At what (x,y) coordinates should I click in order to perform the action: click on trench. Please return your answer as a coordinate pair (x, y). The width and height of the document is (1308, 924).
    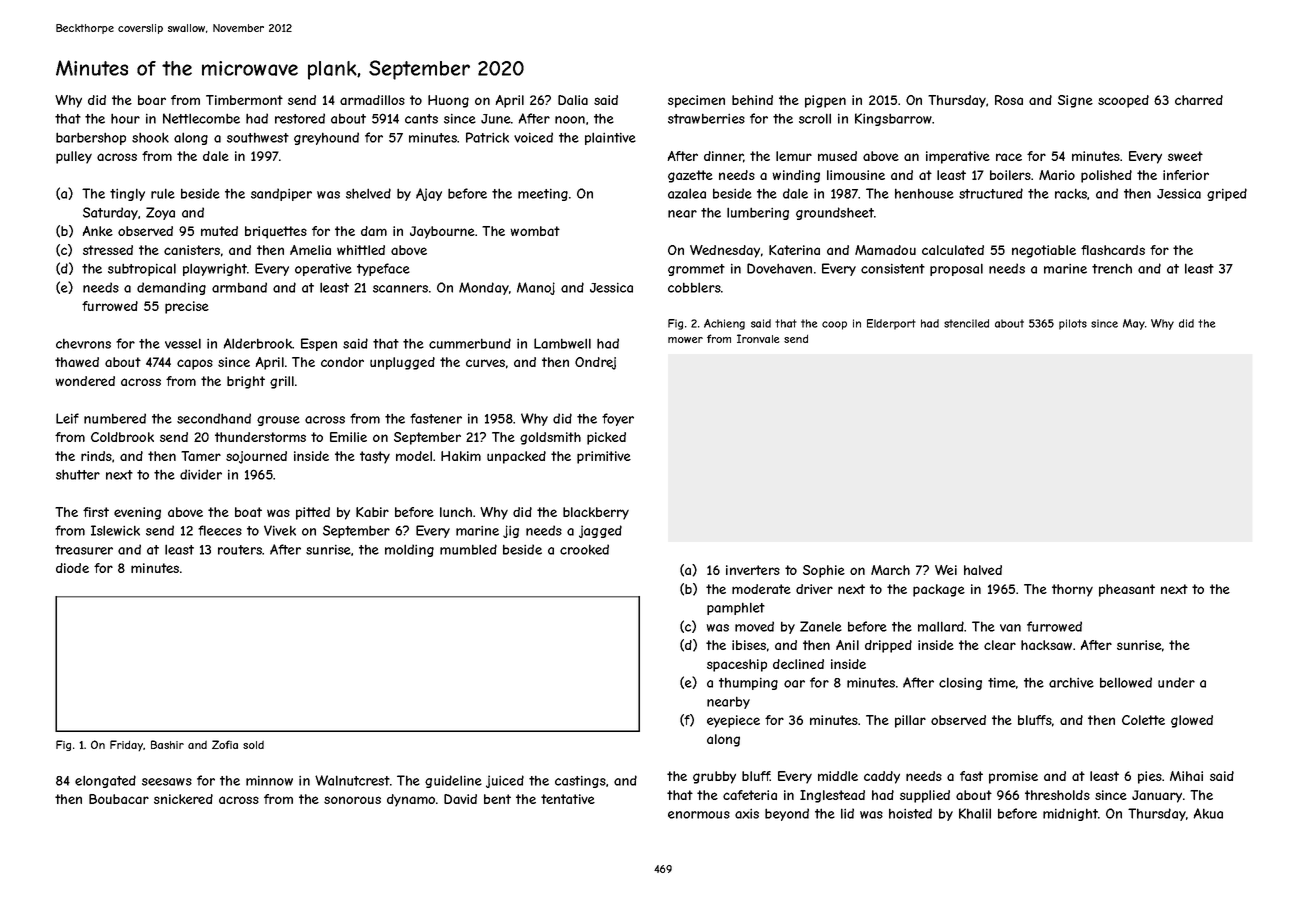
    Looking at the image, I should click on (1112, 268).
